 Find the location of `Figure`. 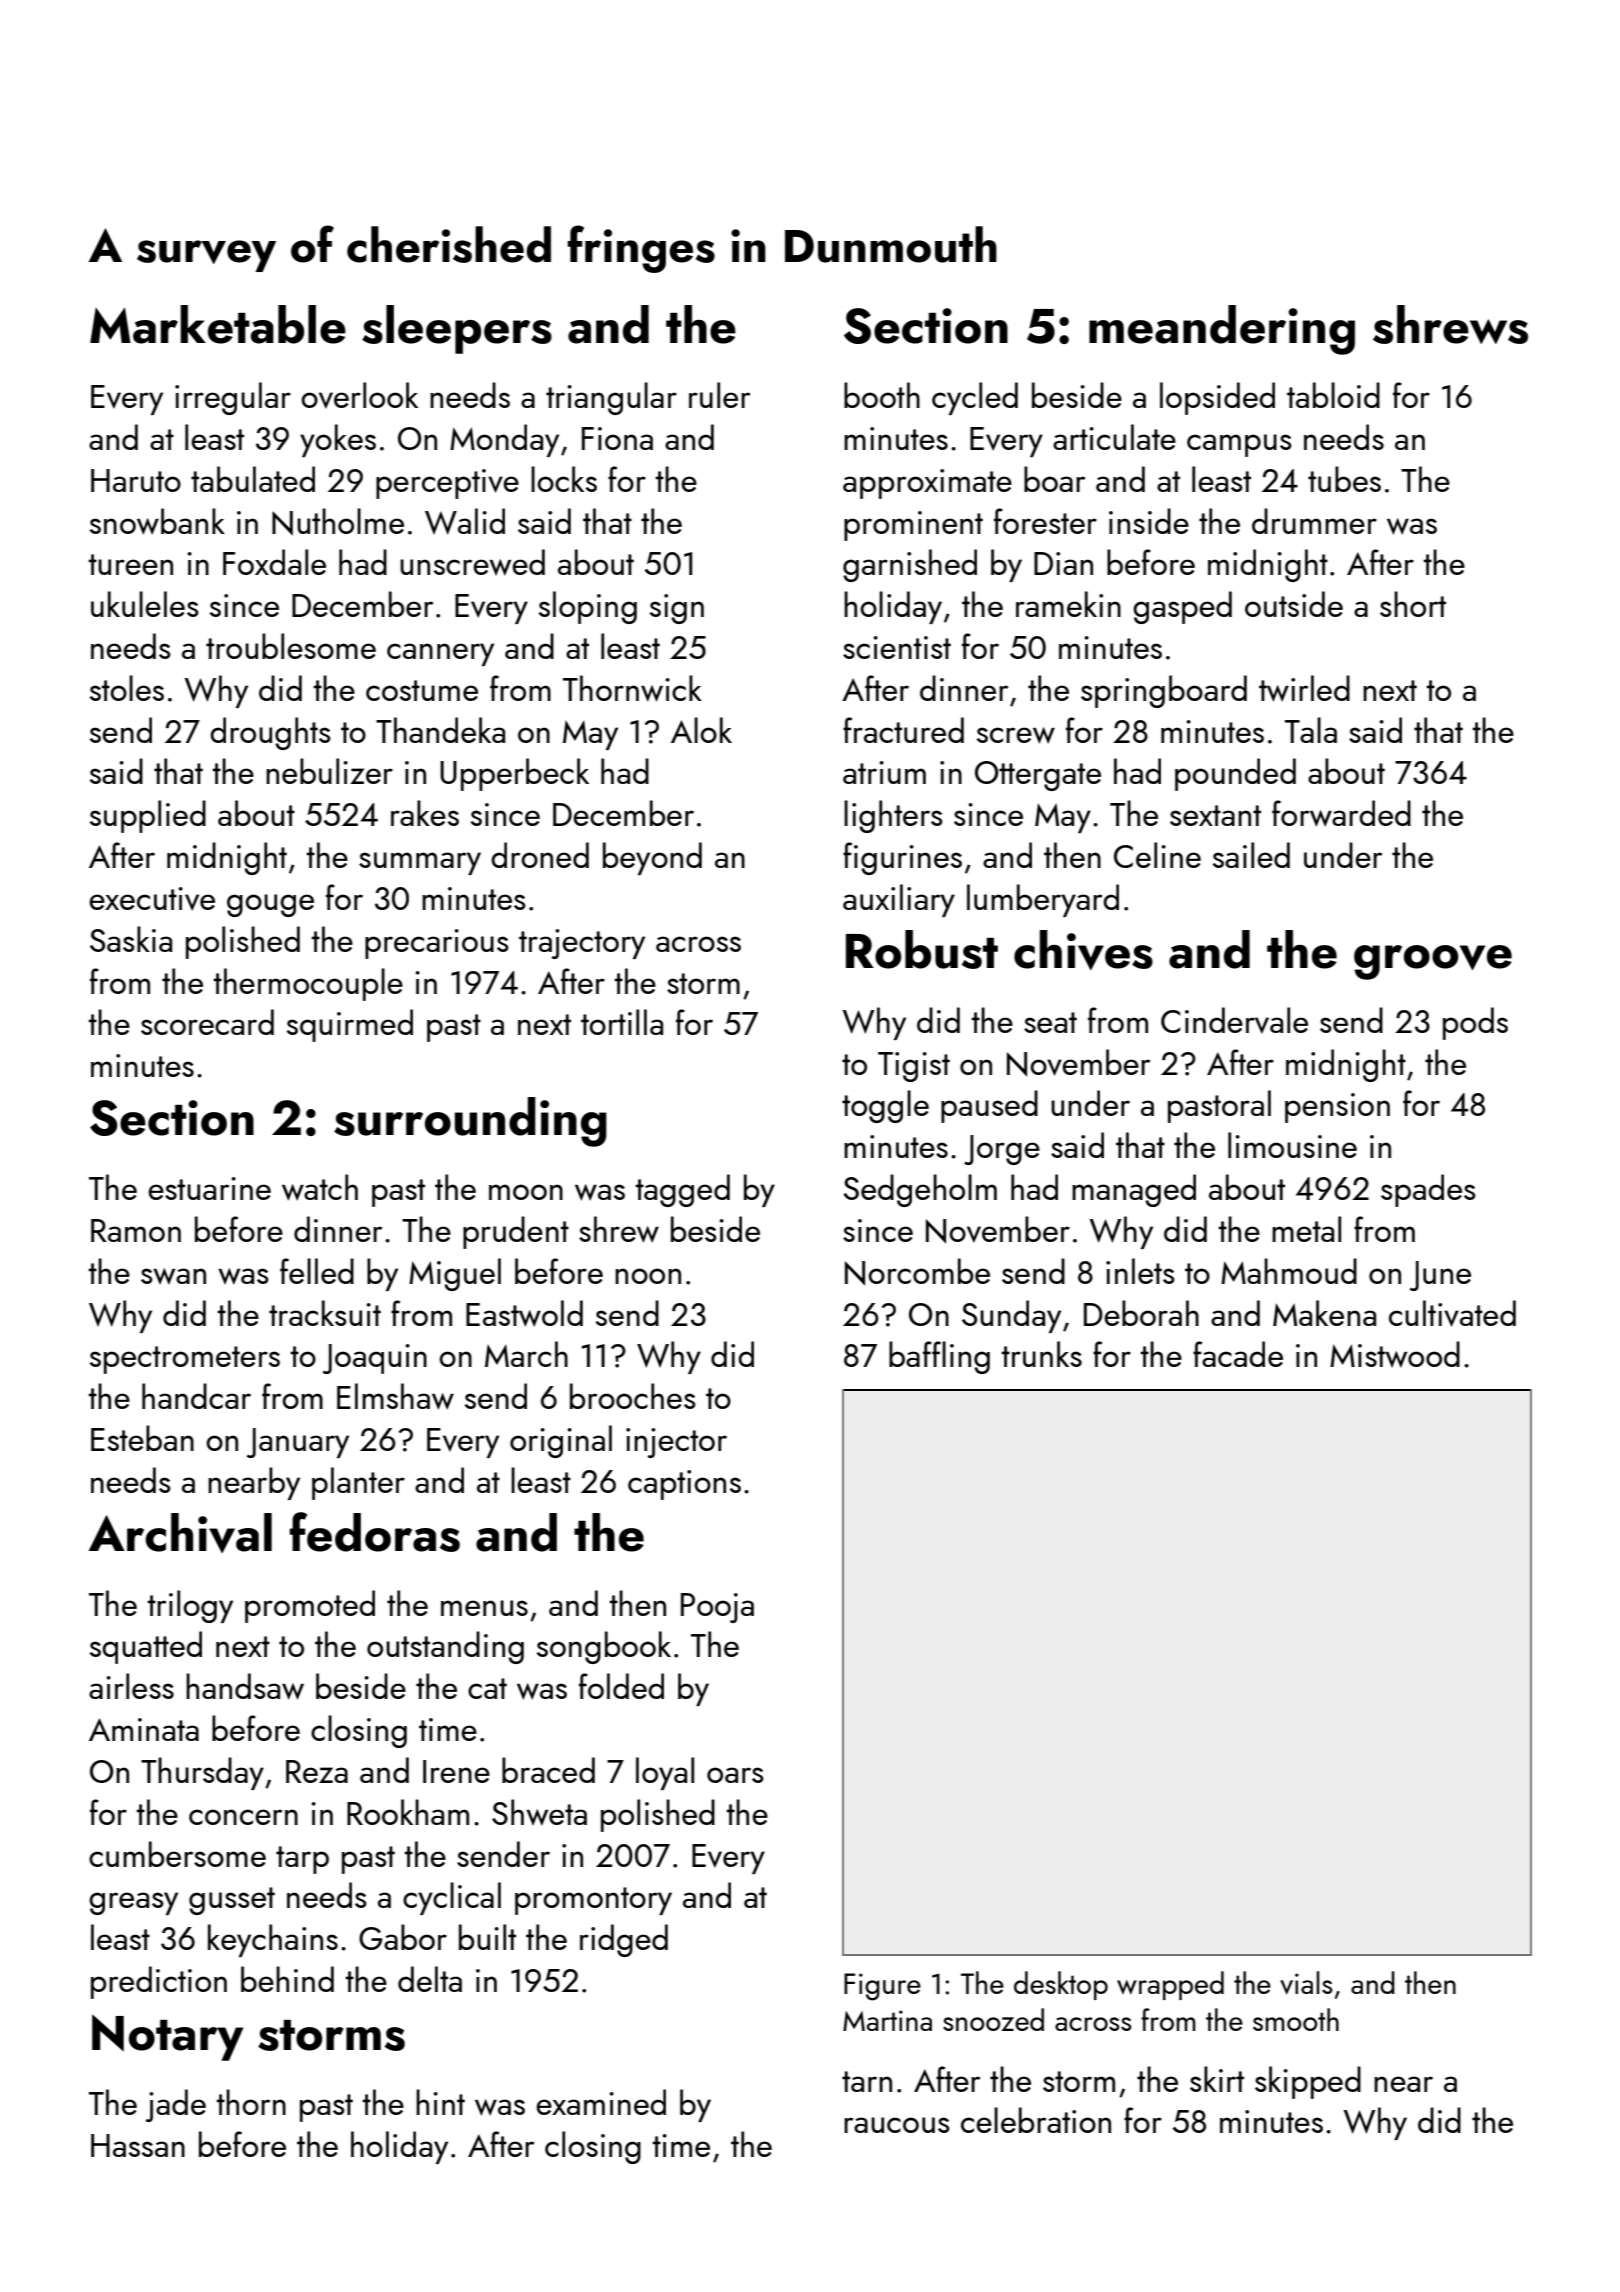

Figure is located at coordinates (882, 1987).
